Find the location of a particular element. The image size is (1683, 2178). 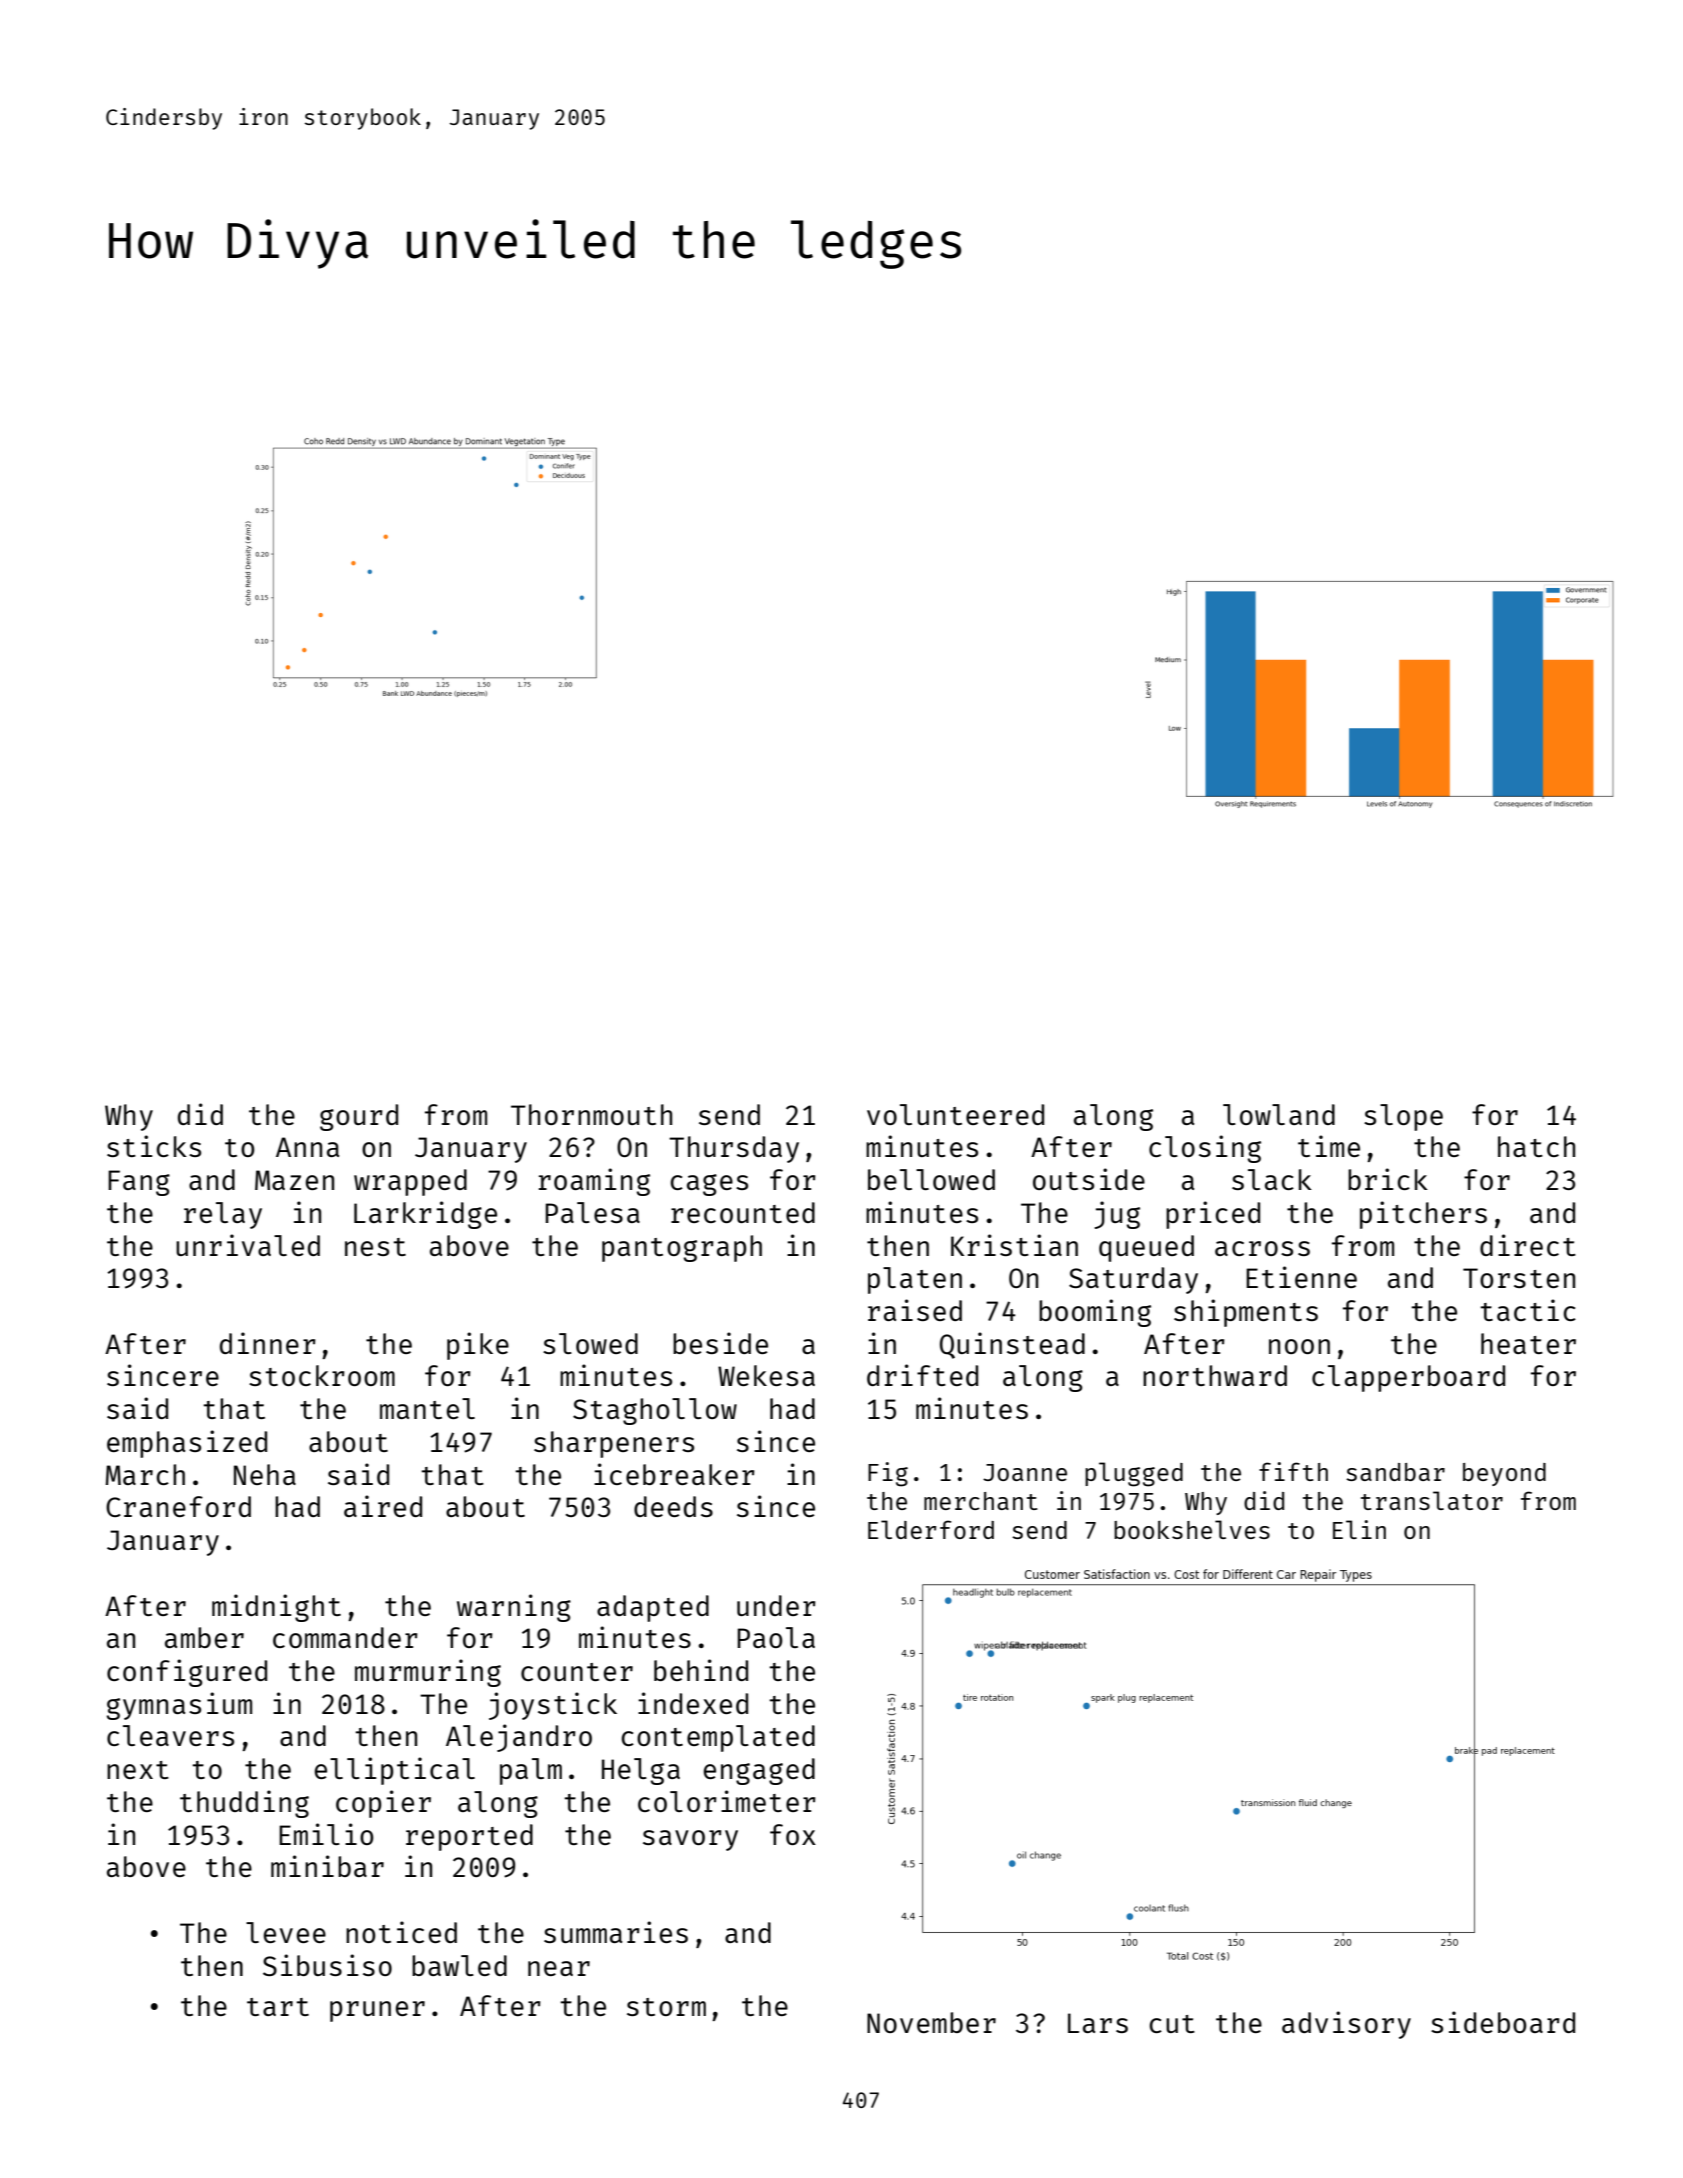

Elin is located at coordinates (1359, 1529).
